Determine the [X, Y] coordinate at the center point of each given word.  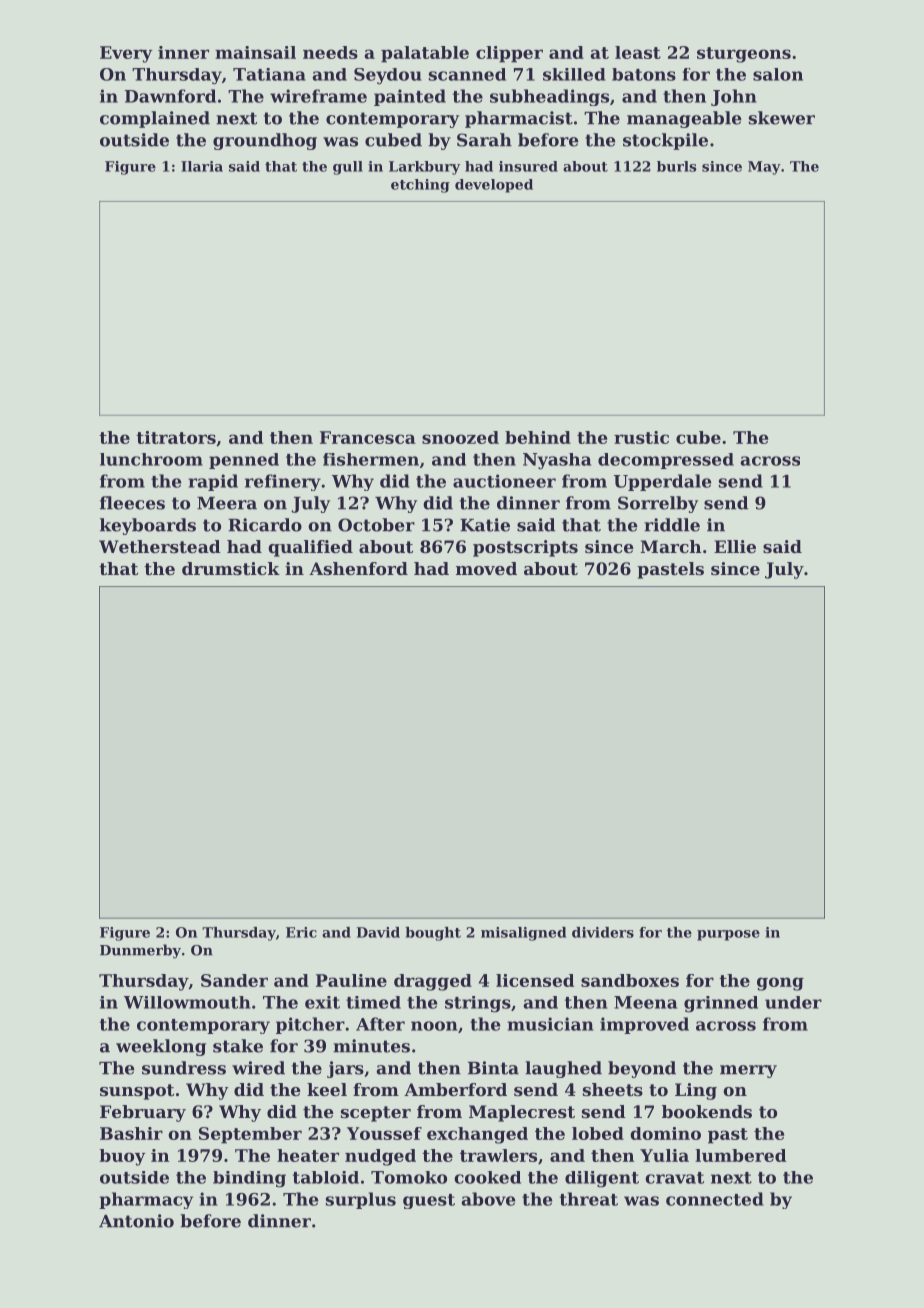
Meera [227, 503]
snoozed [460, 437]
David [378, 932]
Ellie [735, 546]
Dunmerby [140, 951]
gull [348, 168]
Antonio [136, 1221]
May [764, 168]
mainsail [255, 52]
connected [715, 1199]
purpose [728, 935]
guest [429, 1201]
